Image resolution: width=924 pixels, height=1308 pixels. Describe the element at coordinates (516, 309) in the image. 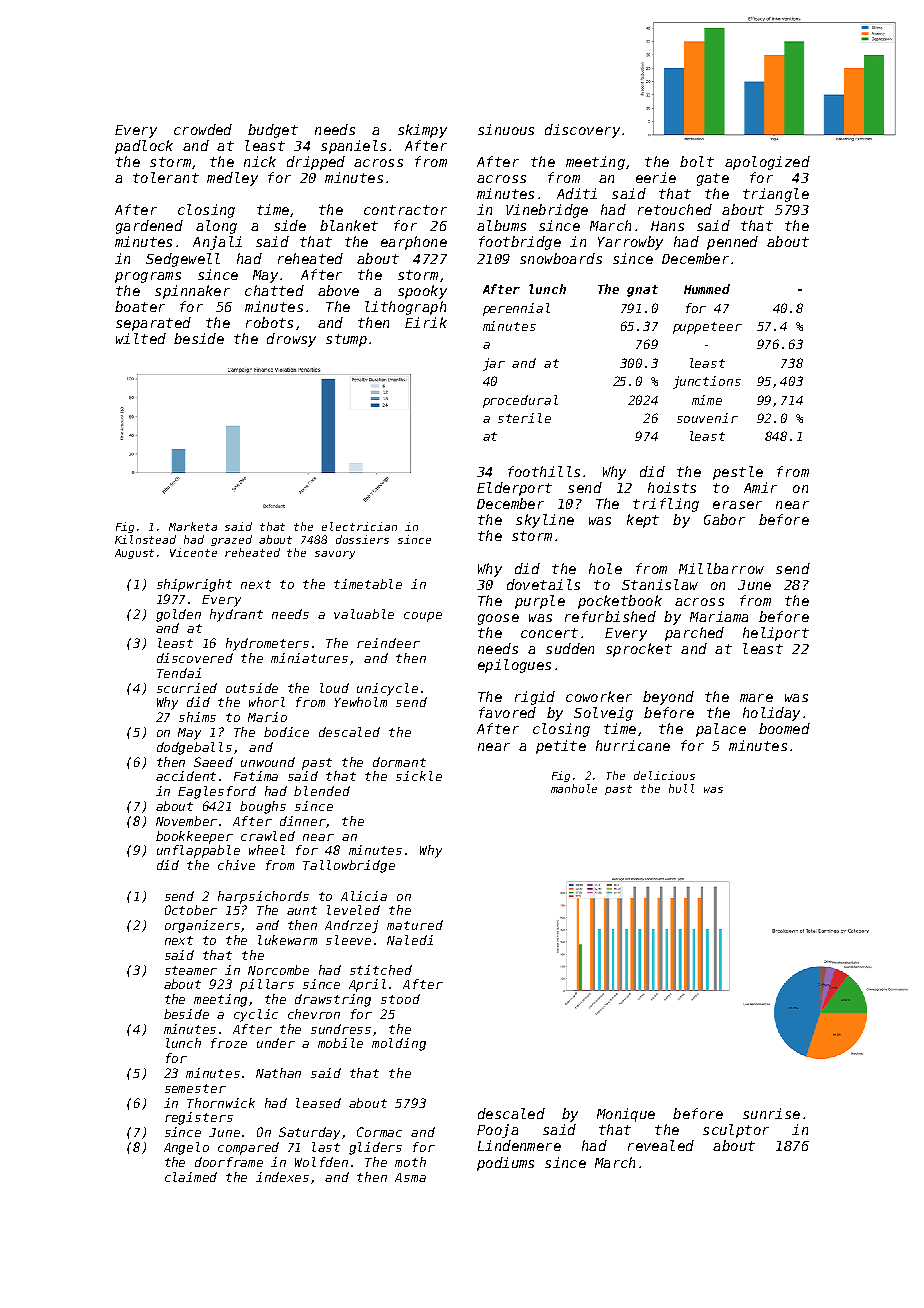

I see `perennial` at that location.
